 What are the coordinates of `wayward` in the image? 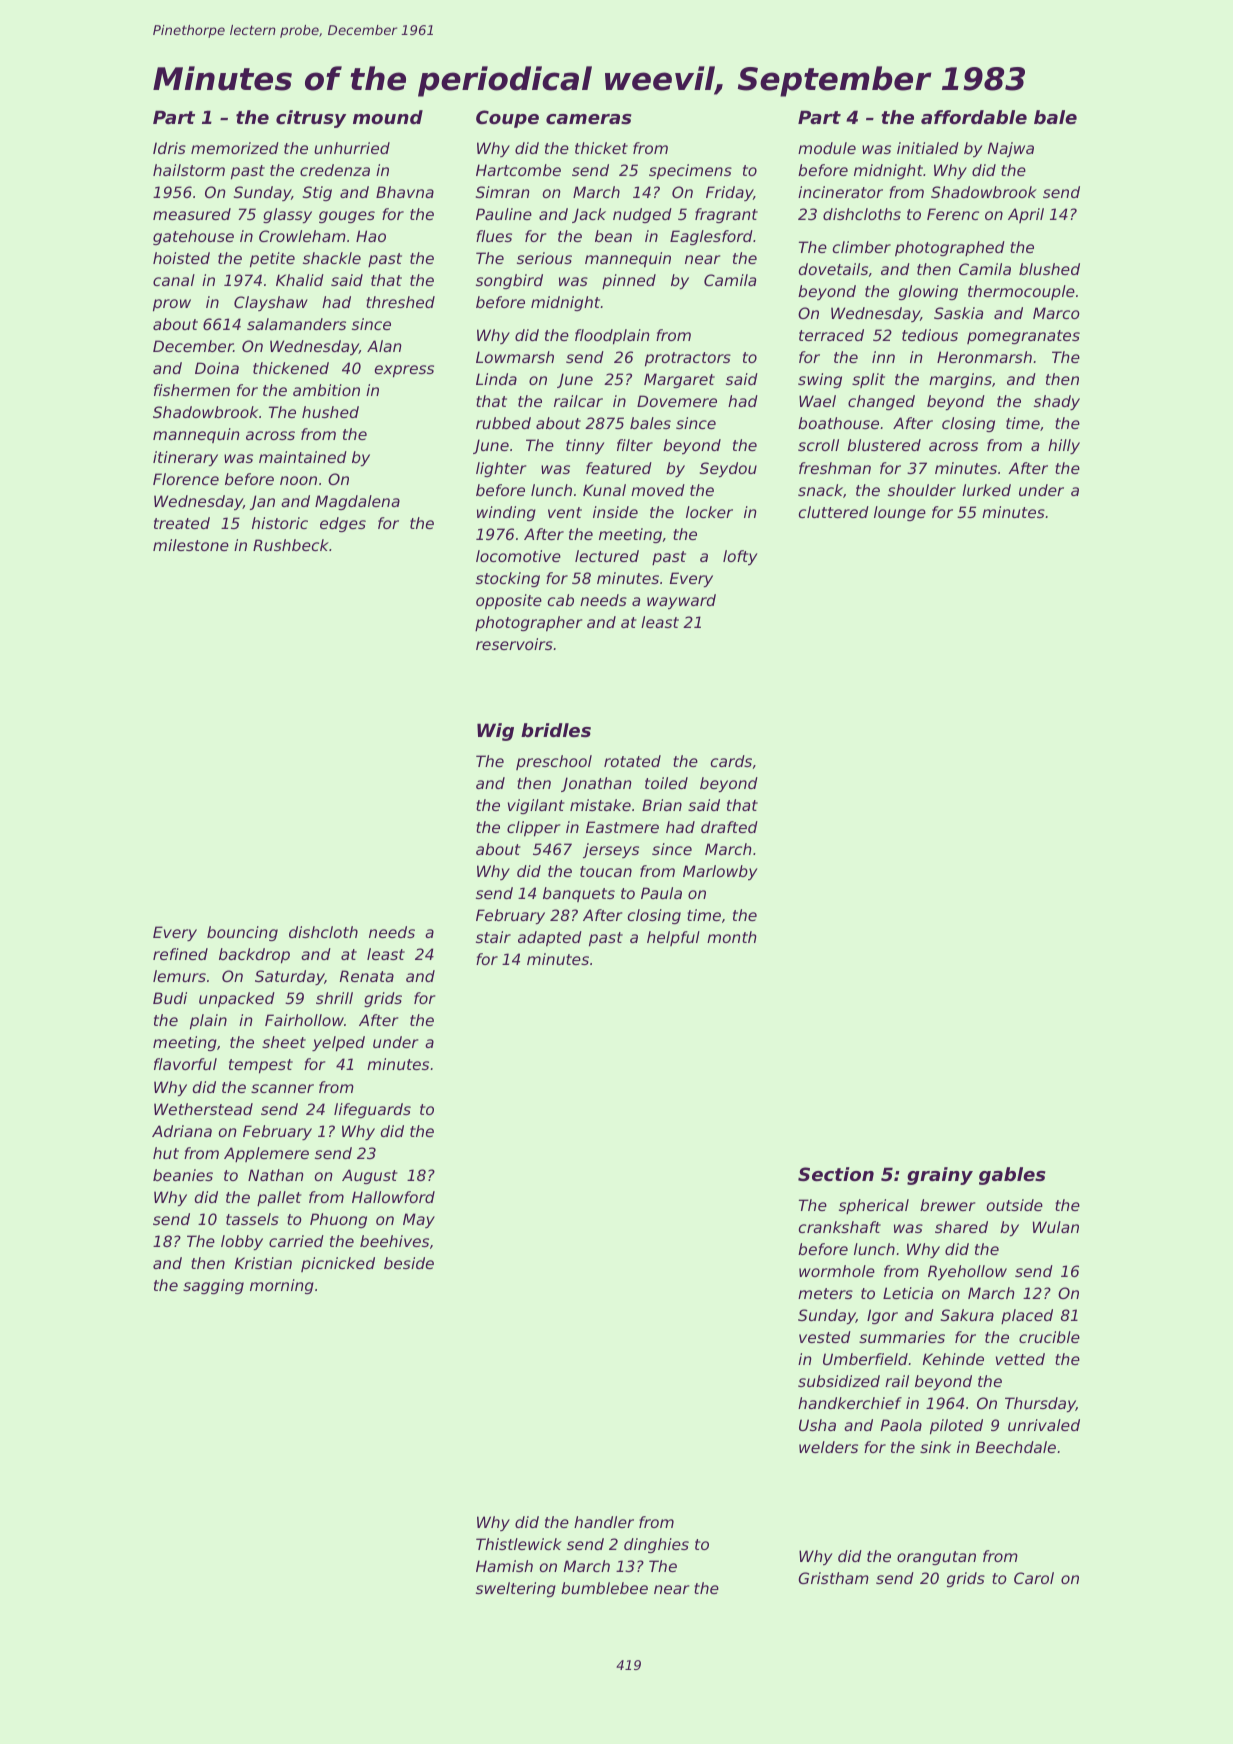 It's located at (681, 601).
